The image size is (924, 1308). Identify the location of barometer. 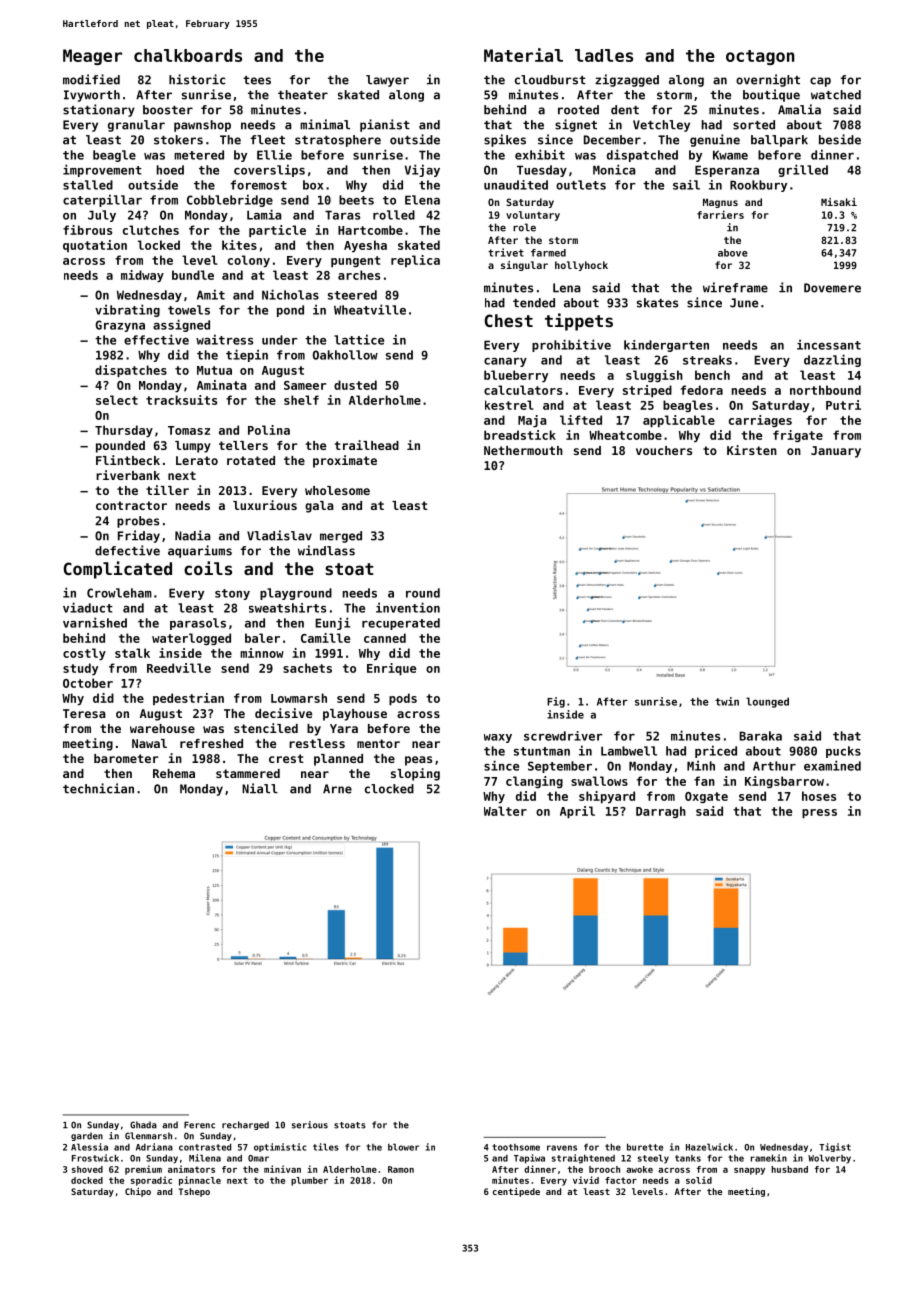
(126, 758).
